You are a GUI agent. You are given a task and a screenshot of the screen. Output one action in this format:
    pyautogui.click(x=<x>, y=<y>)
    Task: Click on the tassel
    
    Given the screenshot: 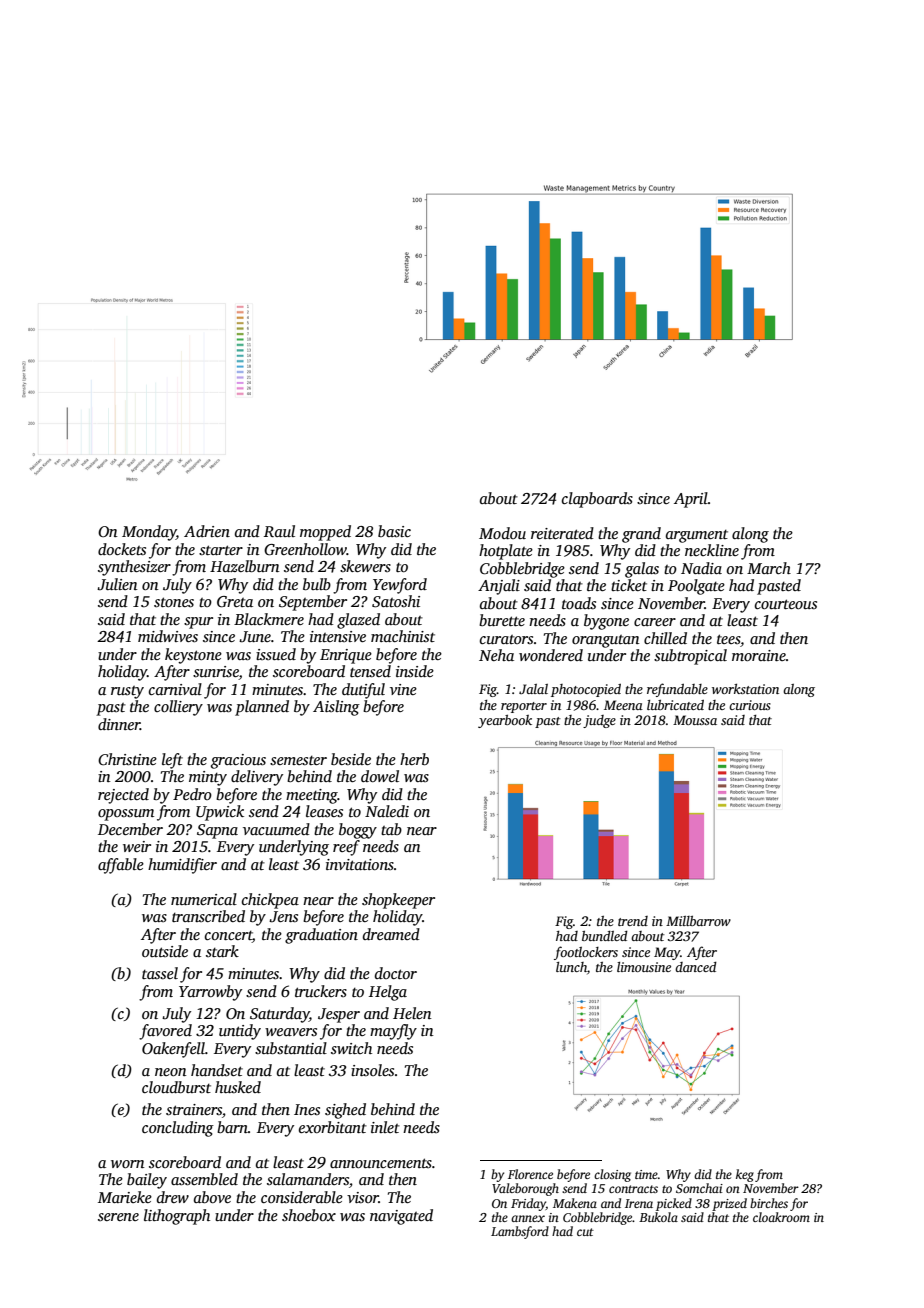 What is the action you would take?
    pyautogui.click(x=160, y=973)
